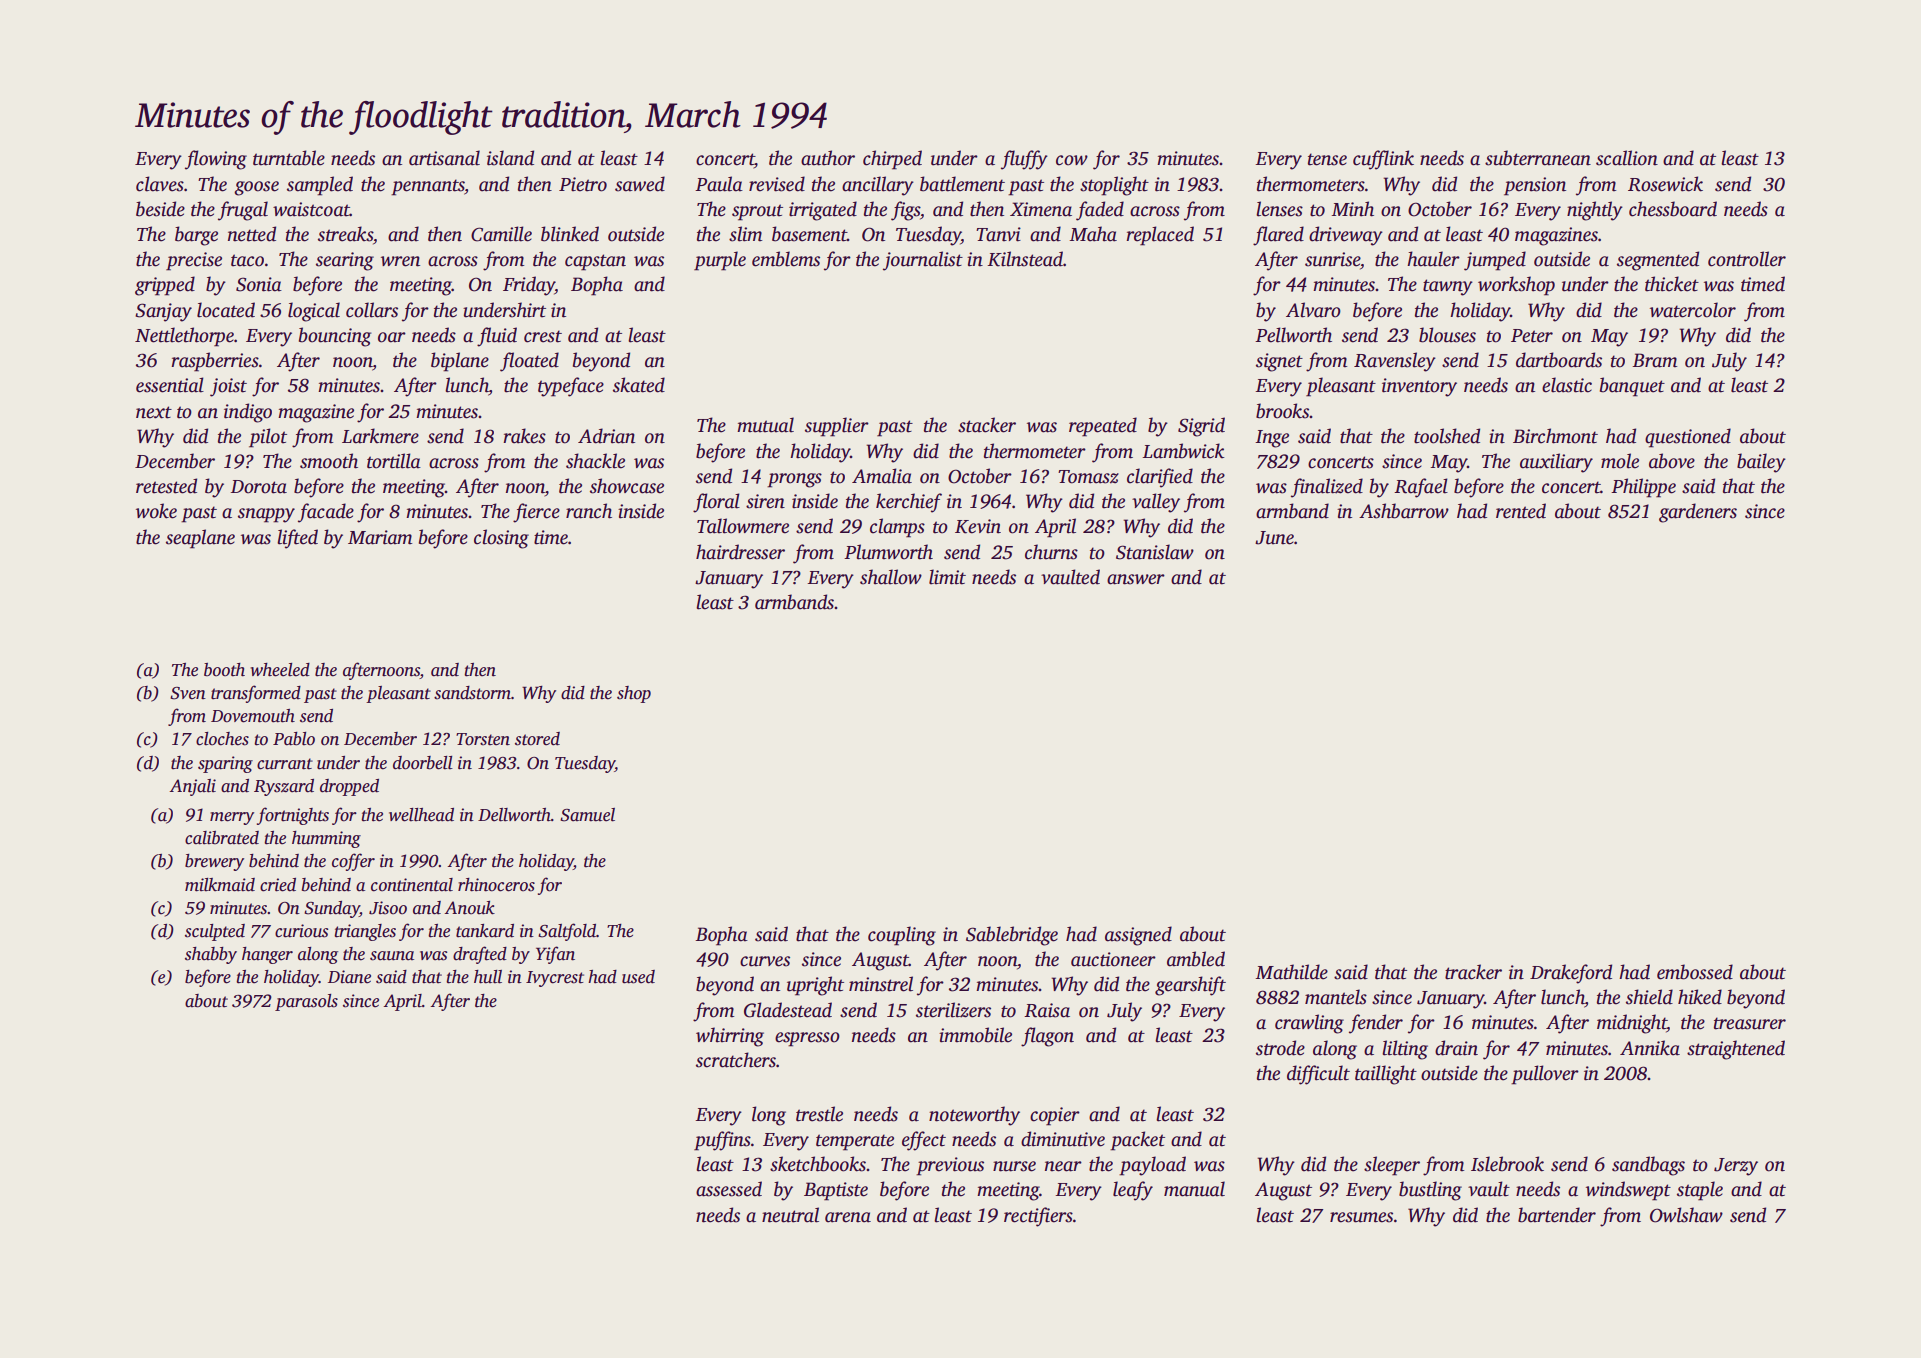  I want to click on Drakeford, so click(1571, 974).
